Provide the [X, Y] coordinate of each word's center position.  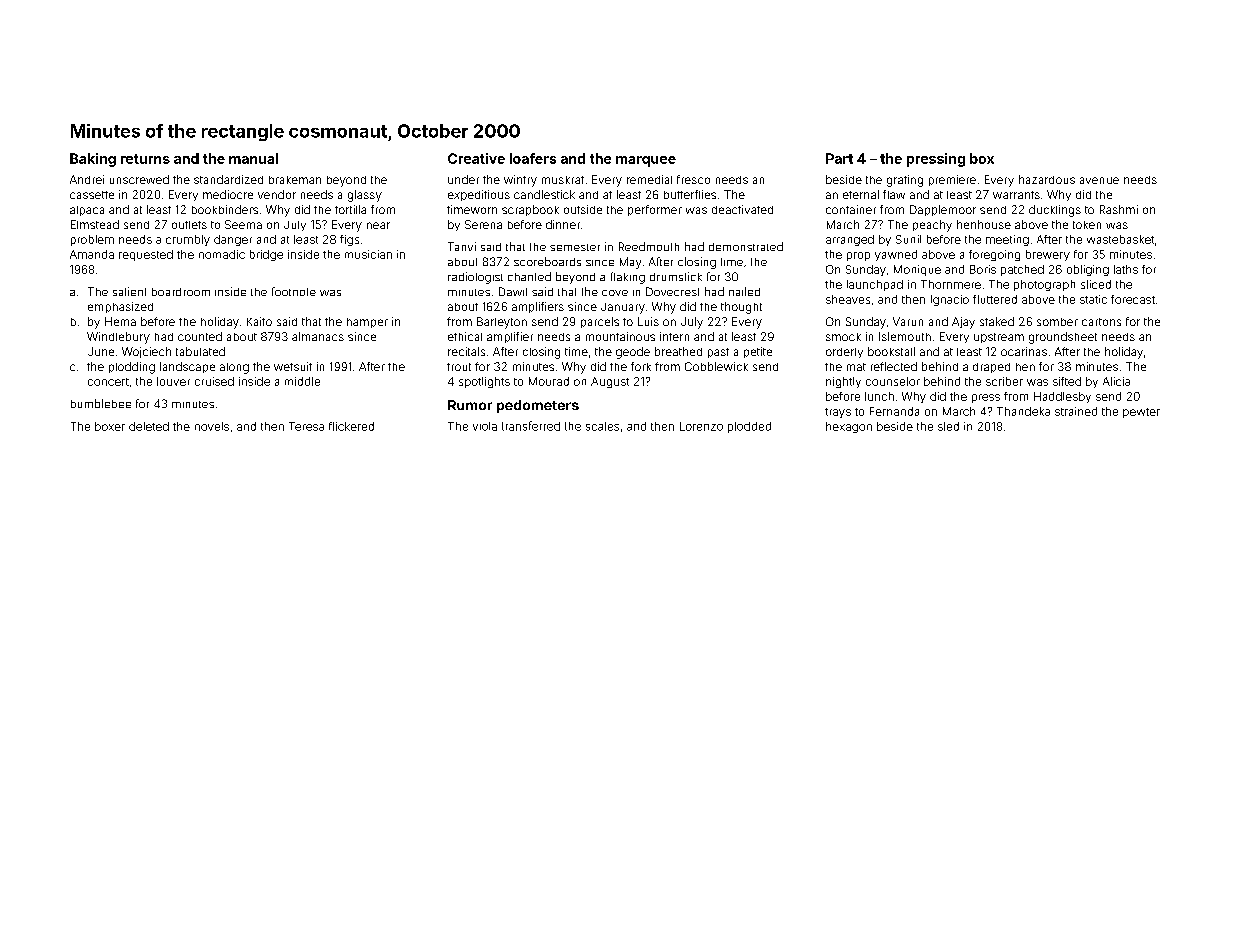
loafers [533, 158]
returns [145, 159]
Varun [908, 321]
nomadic [222, 254]
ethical [465, 336]
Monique [917, 270]
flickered [351, 426]
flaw [894, 194]
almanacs [318, 336]
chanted [529, 276]
